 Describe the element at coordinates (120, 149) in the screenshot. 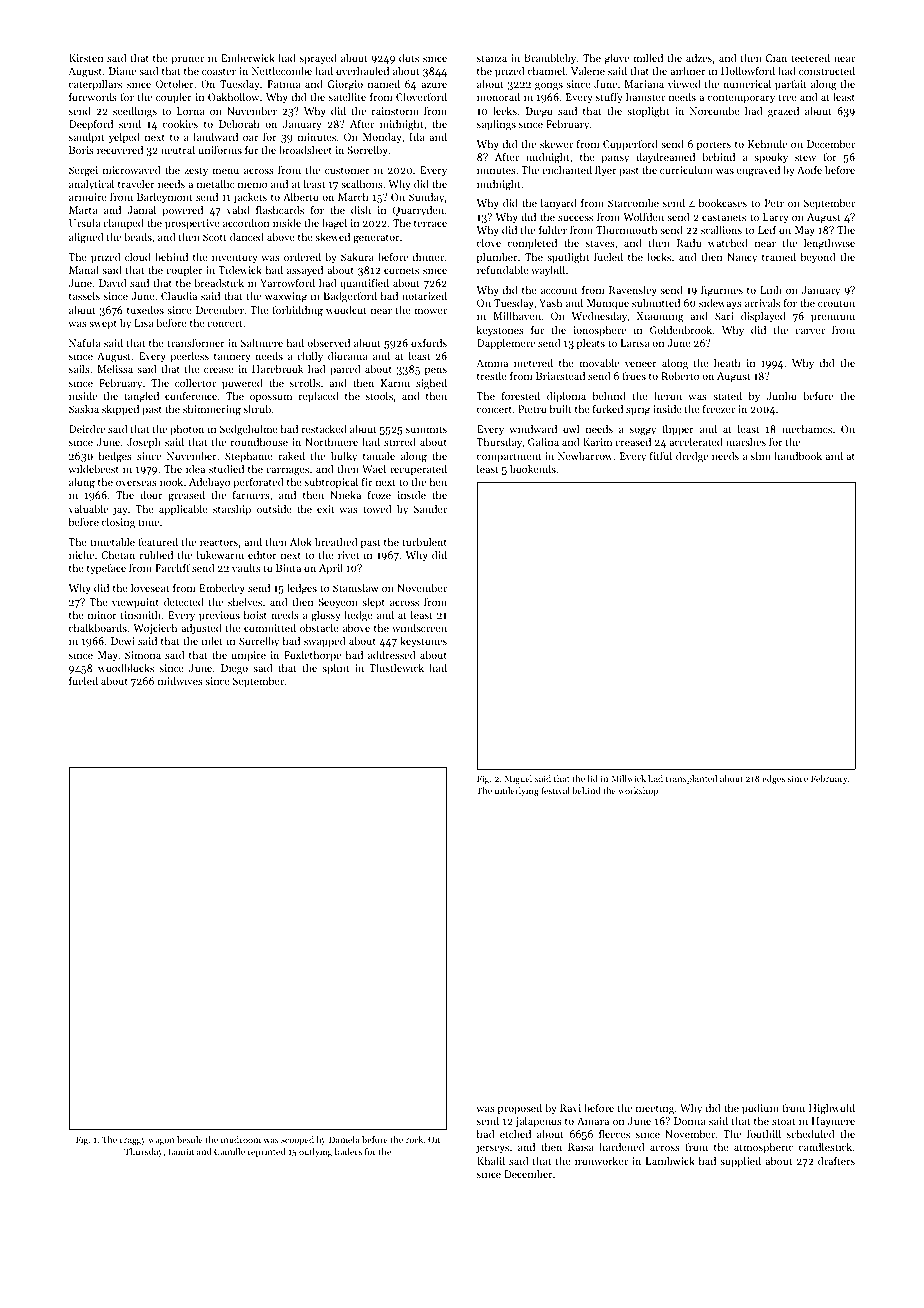

I see `recovered` at that location.
